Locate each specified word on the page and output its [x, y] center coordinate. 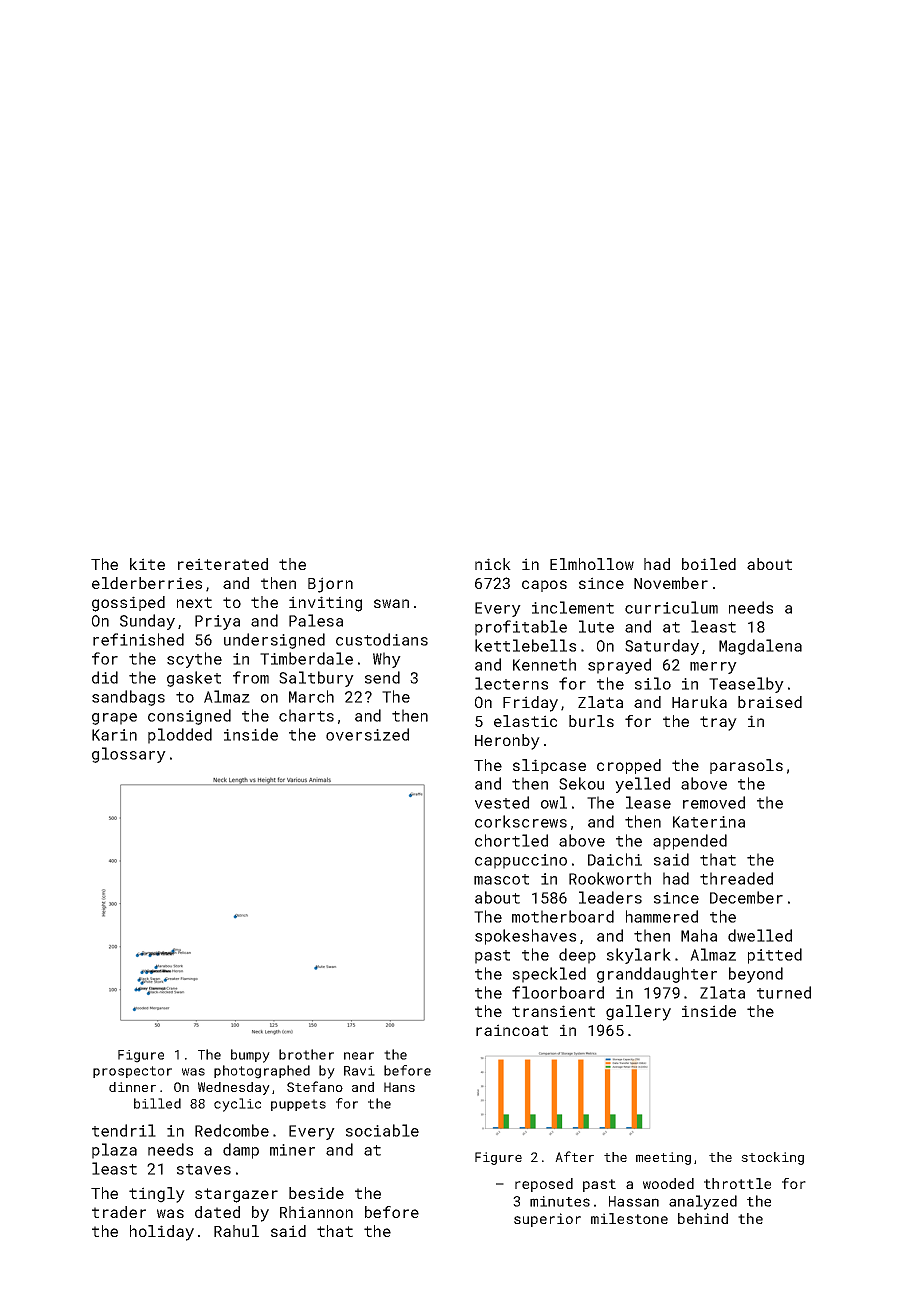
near [359, 1056]
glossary [129, 755]
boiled [709, 564]
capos [544, 586]
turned [784, 992]
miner [292, 1150]
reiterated [223, 564]
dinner [132, 1087]
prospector [132, 1072]
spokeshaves [525, 937]
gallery [638, 1013]
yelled [642, 785]
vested [502, 802]
